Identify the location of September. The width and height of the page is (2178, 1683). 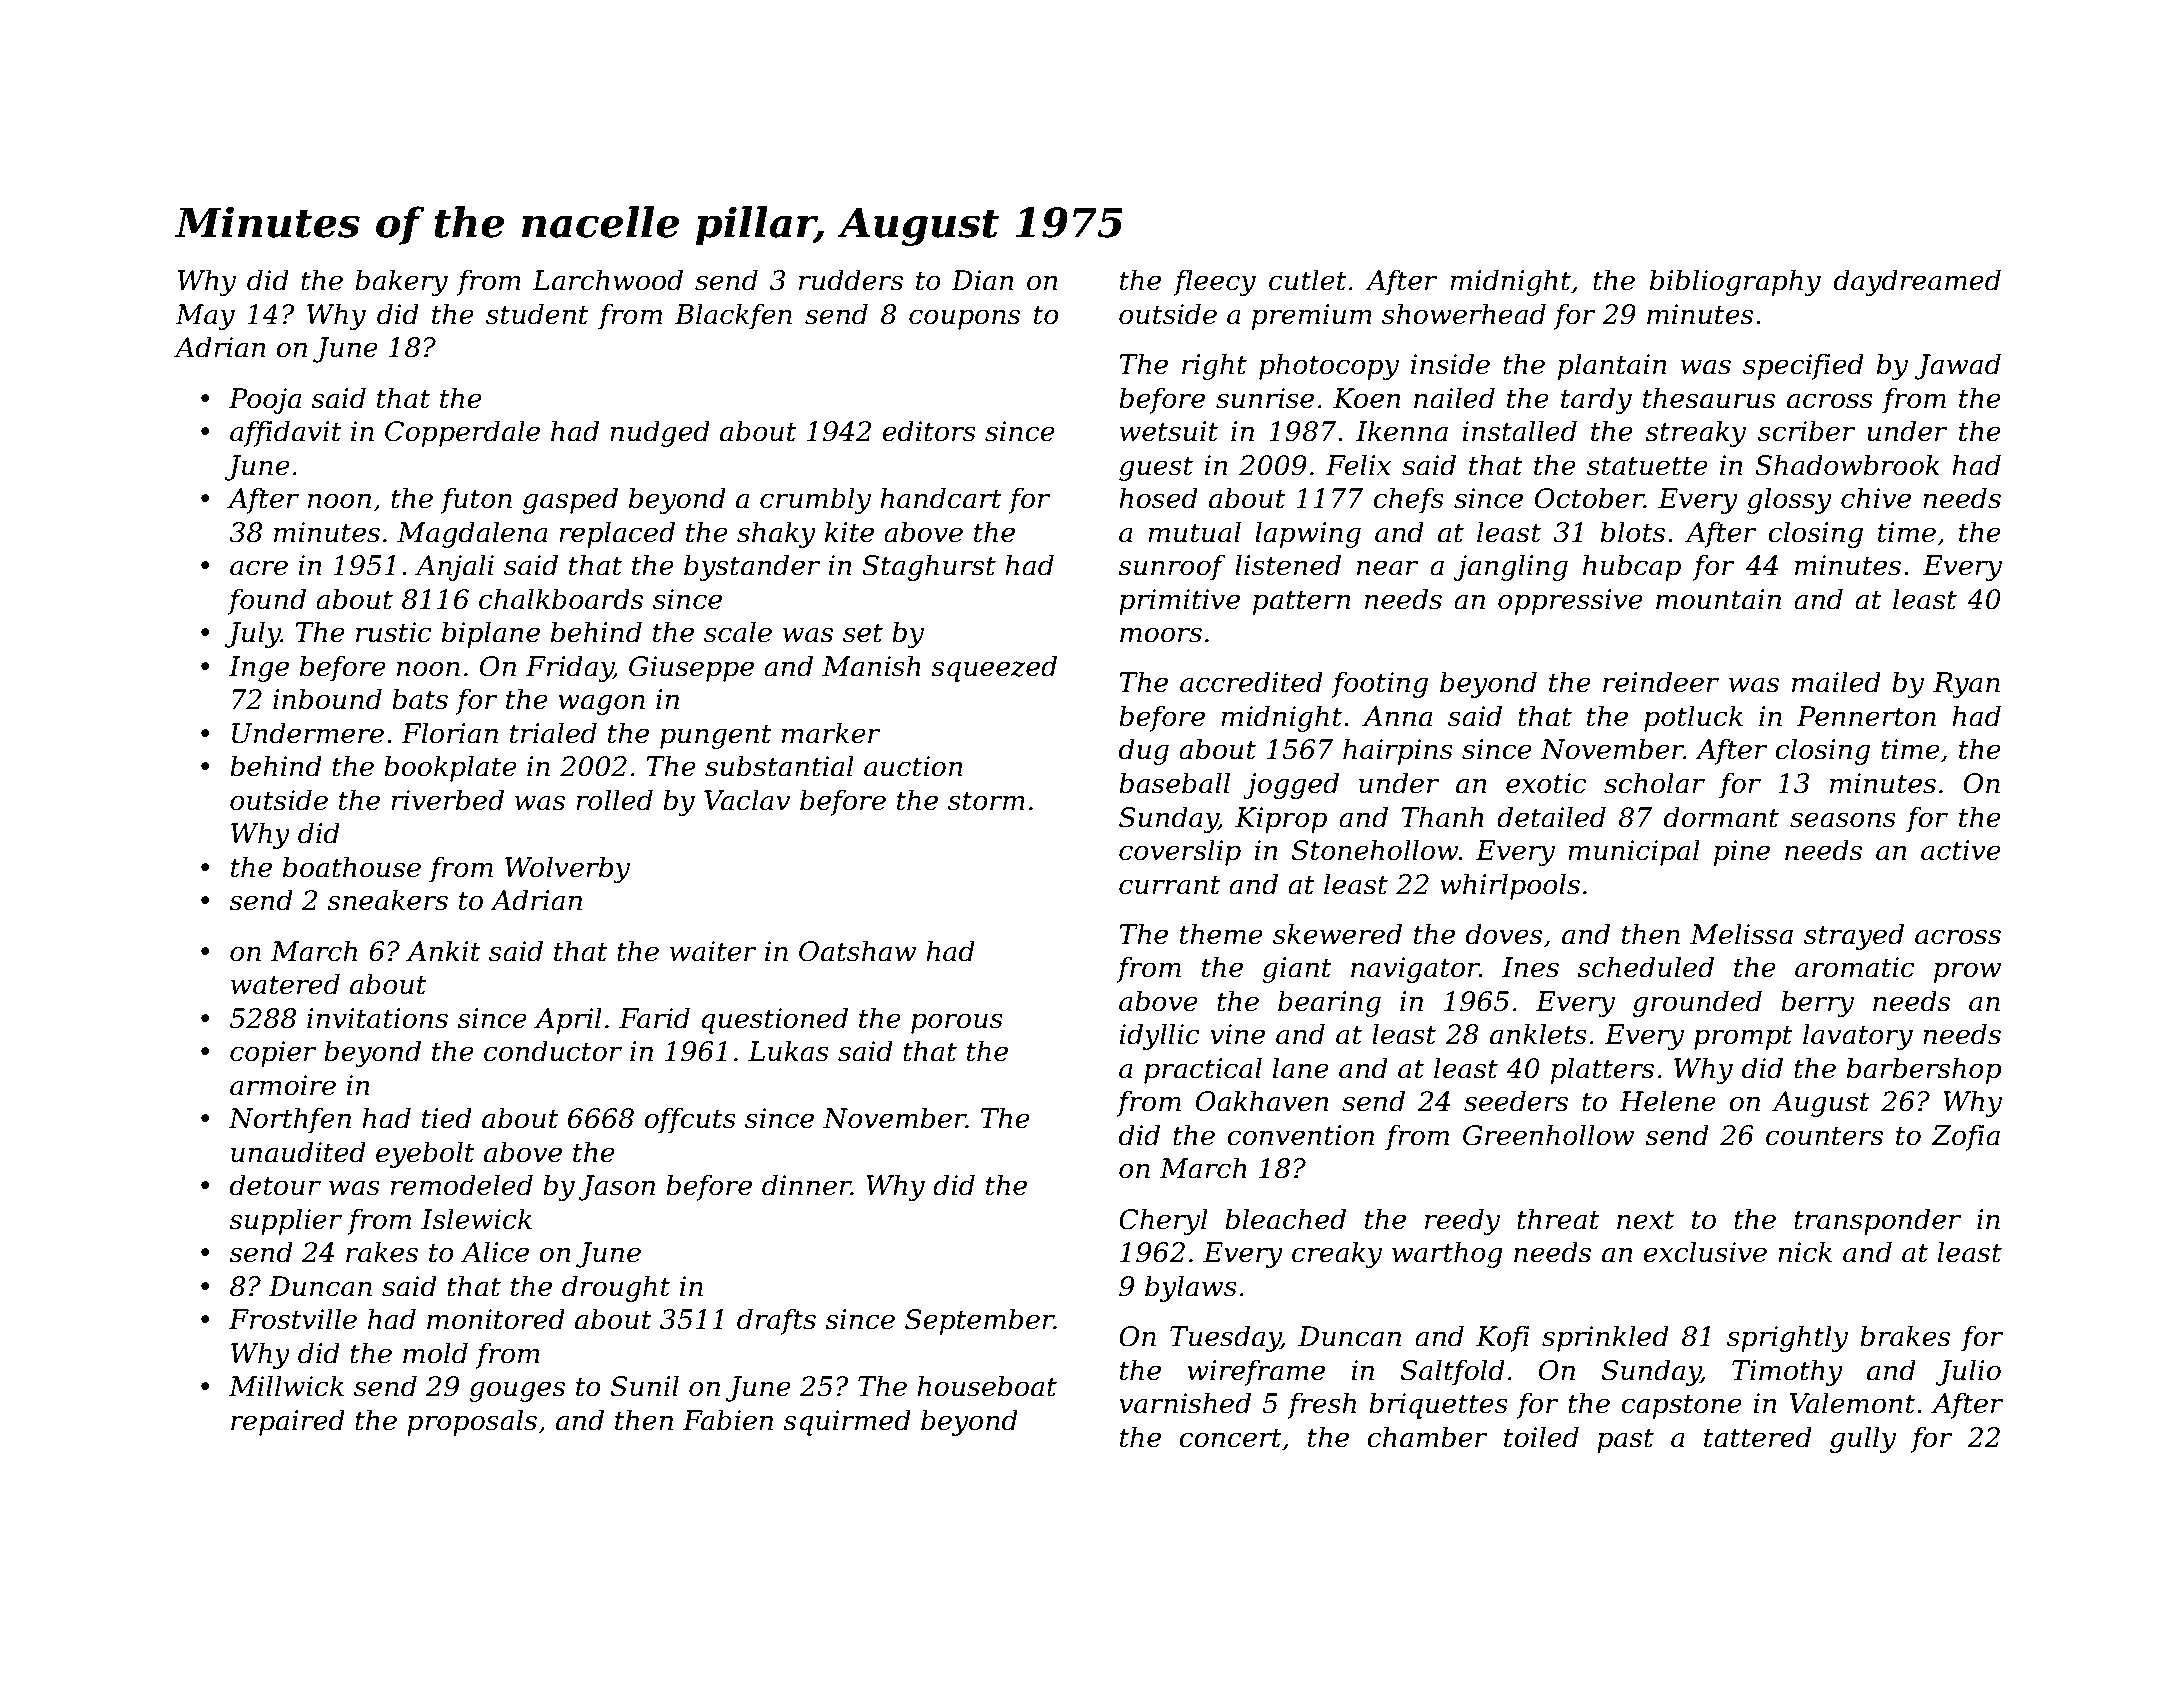
(979, 1321).
